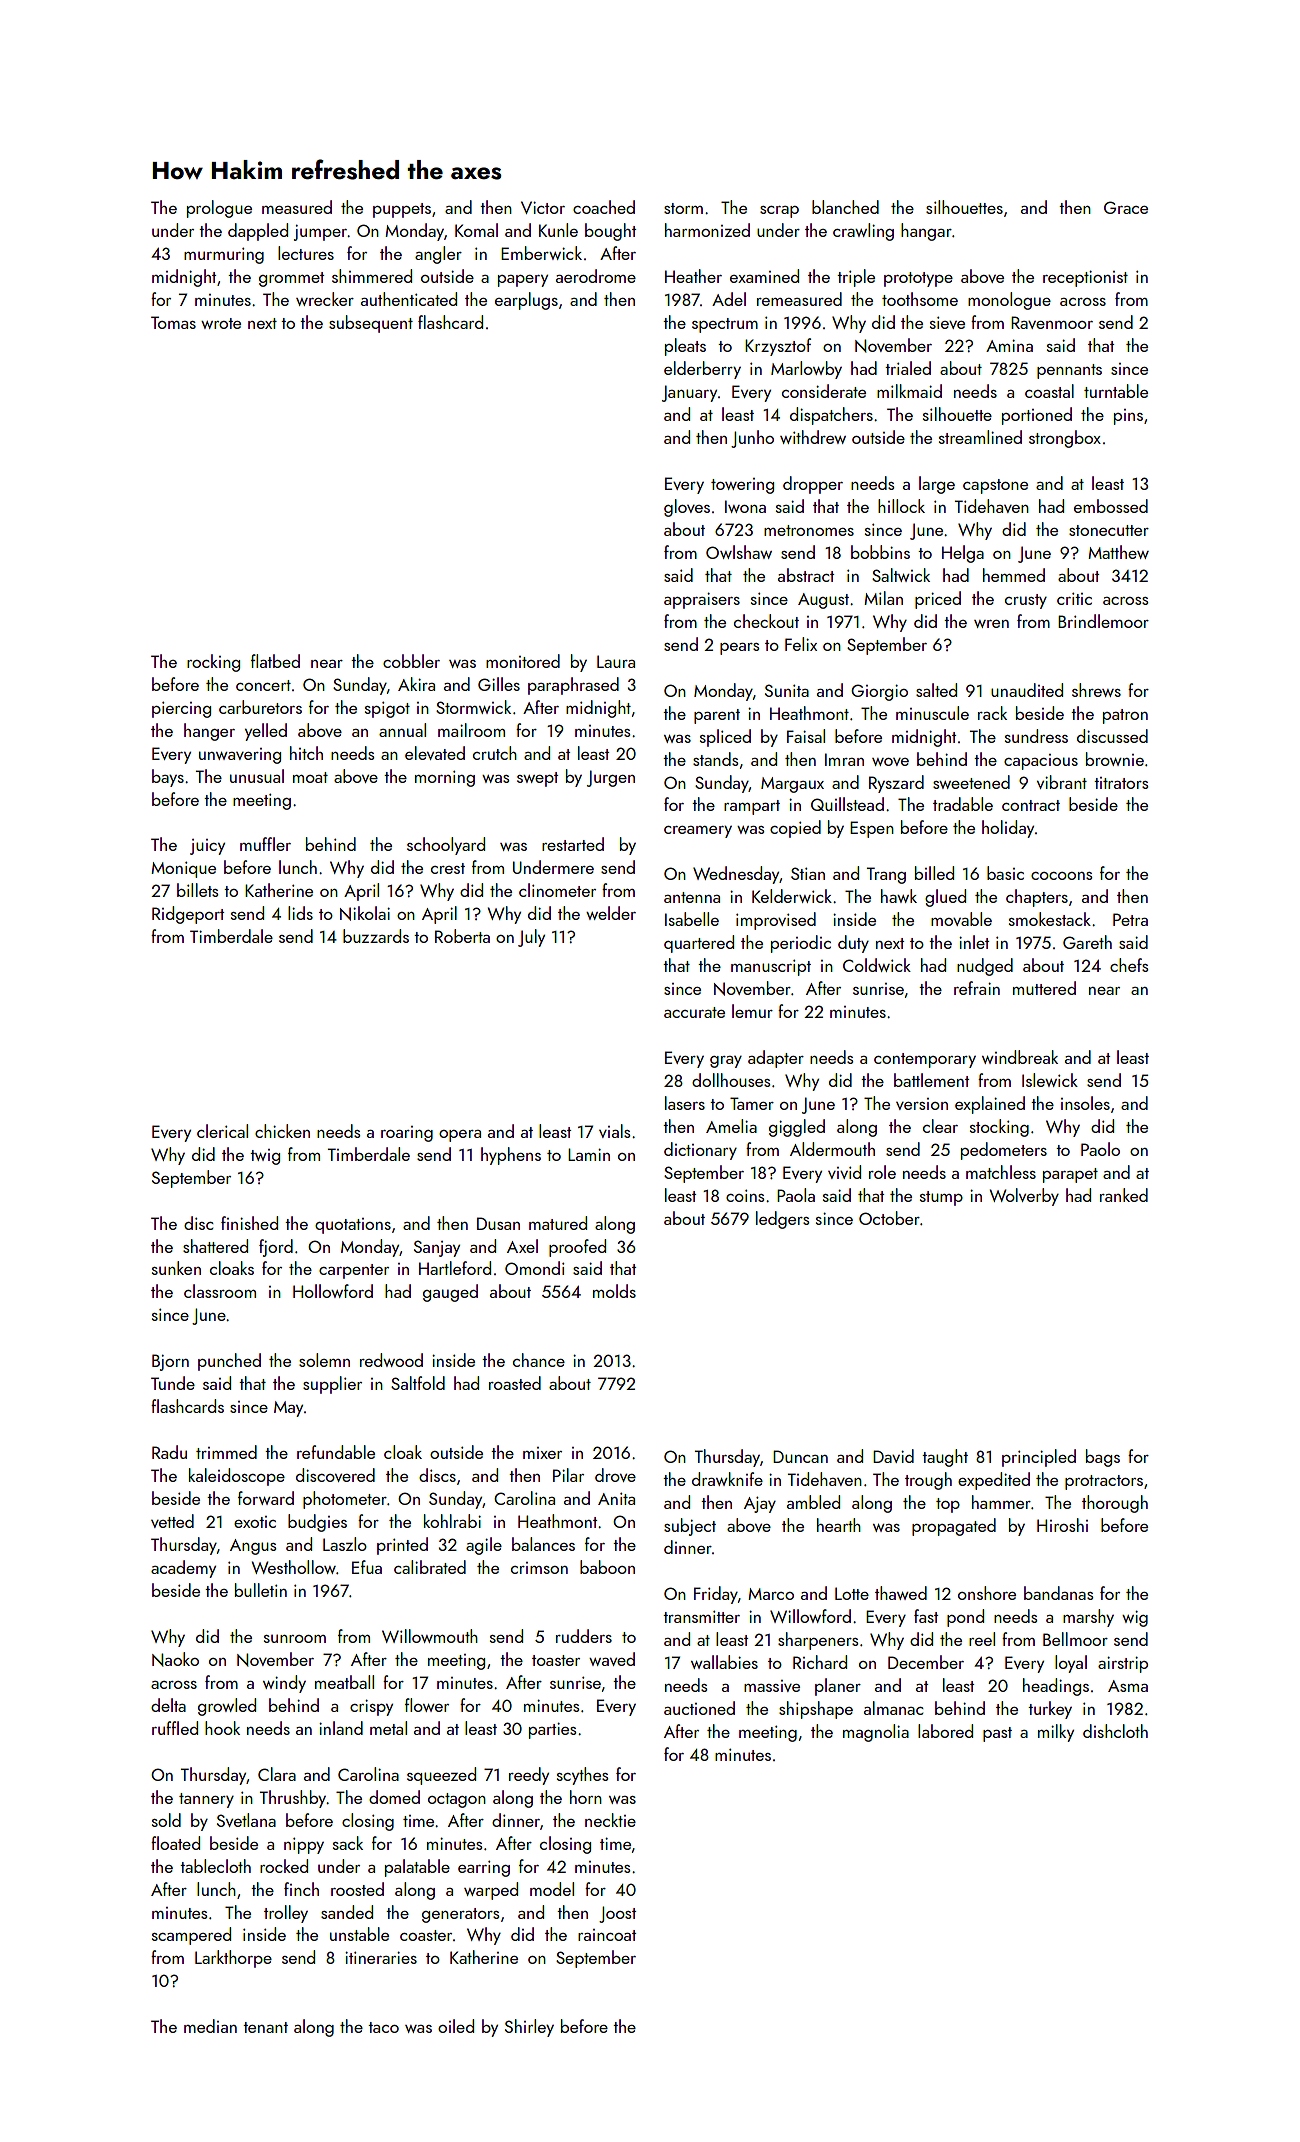 Image resolution: width=1300 pixels, height=2142 pixels. What do you see at coordinates (614, 1291) in the screenshot?
I see `molds` at bounding box center [614, 1291].
